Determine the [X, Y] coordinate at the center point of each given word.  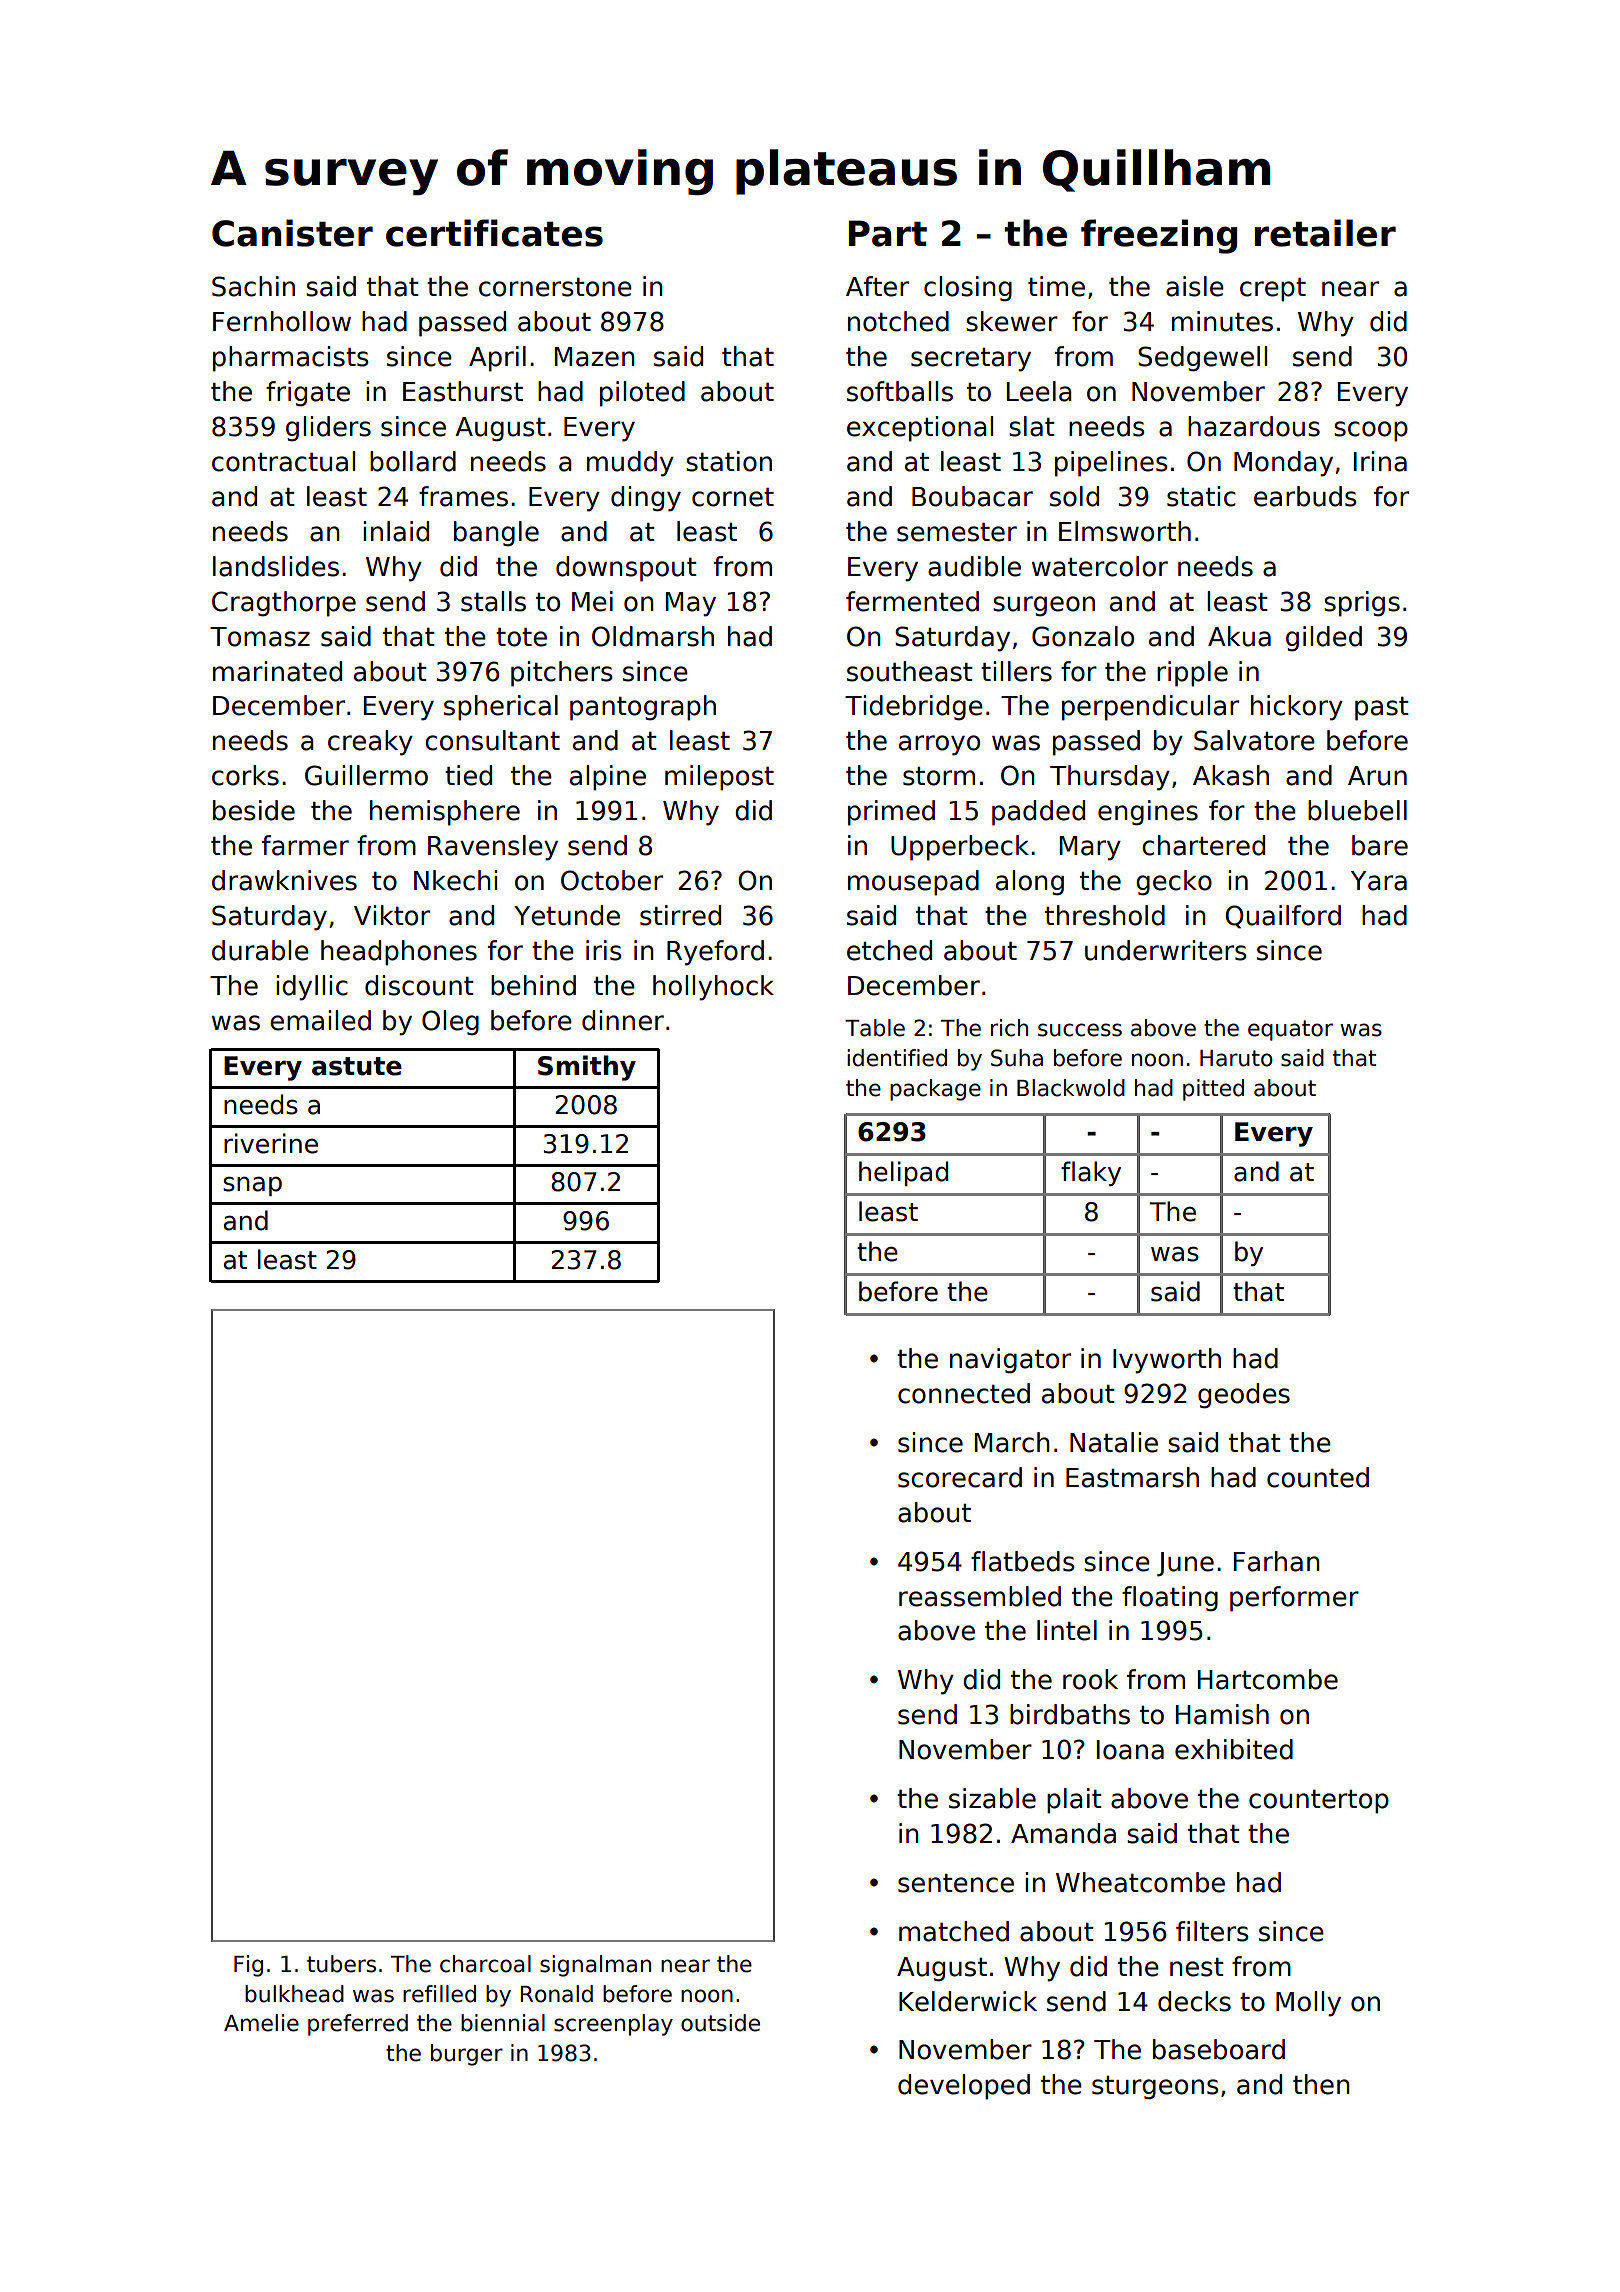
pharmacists [291, 359]
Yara [1379, 881]
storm [939, 776]
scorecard [960, 1477]
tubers [341, 1964]
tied [468, 775]
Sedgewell [1202, 359]
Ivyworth [1167, 1361]
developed [964, 2087]
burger [467, 2055]
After [877, 286]
